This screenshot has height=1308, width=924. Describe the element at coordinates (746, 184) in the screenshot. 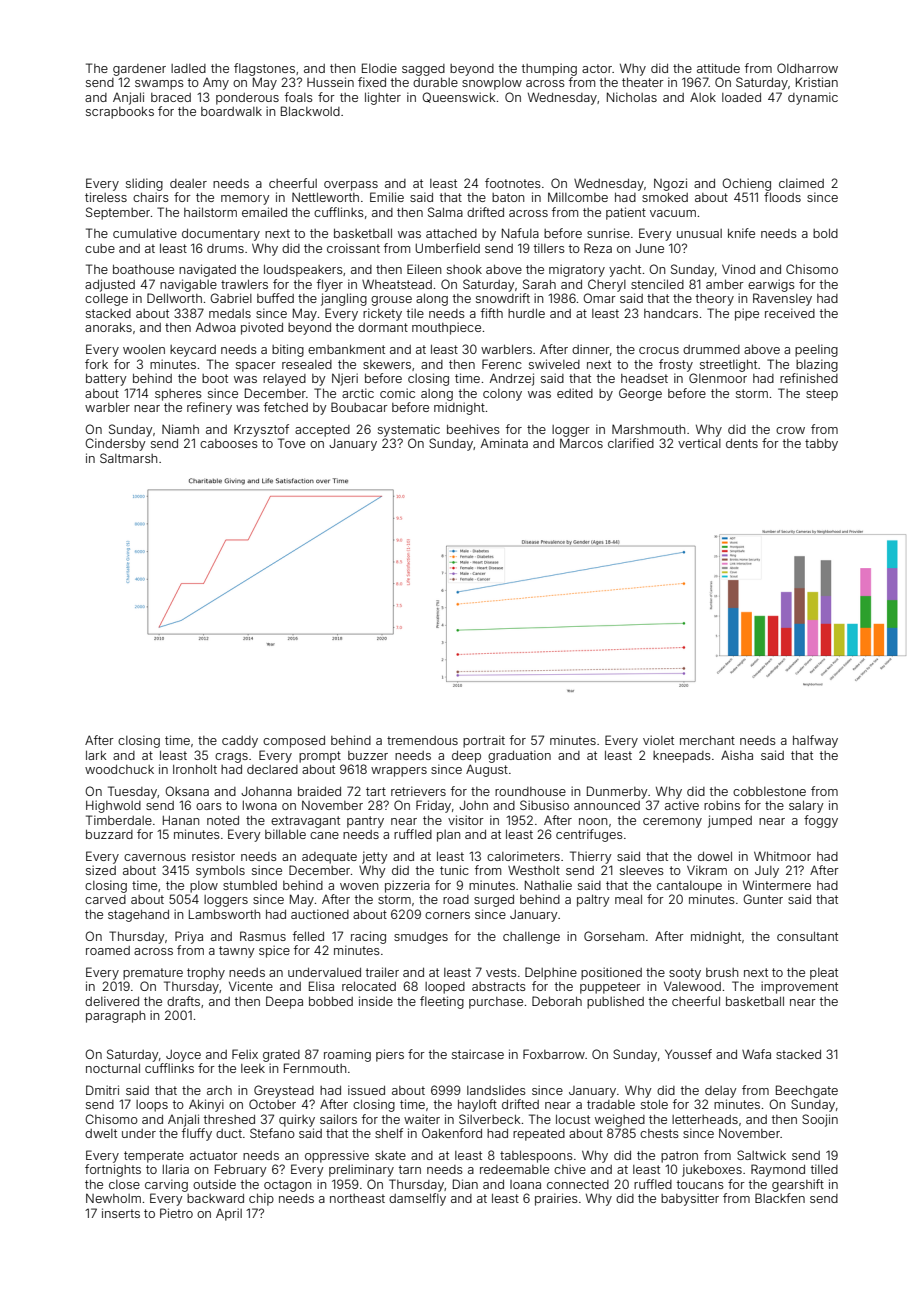

I see `Ochieng` at that location.
